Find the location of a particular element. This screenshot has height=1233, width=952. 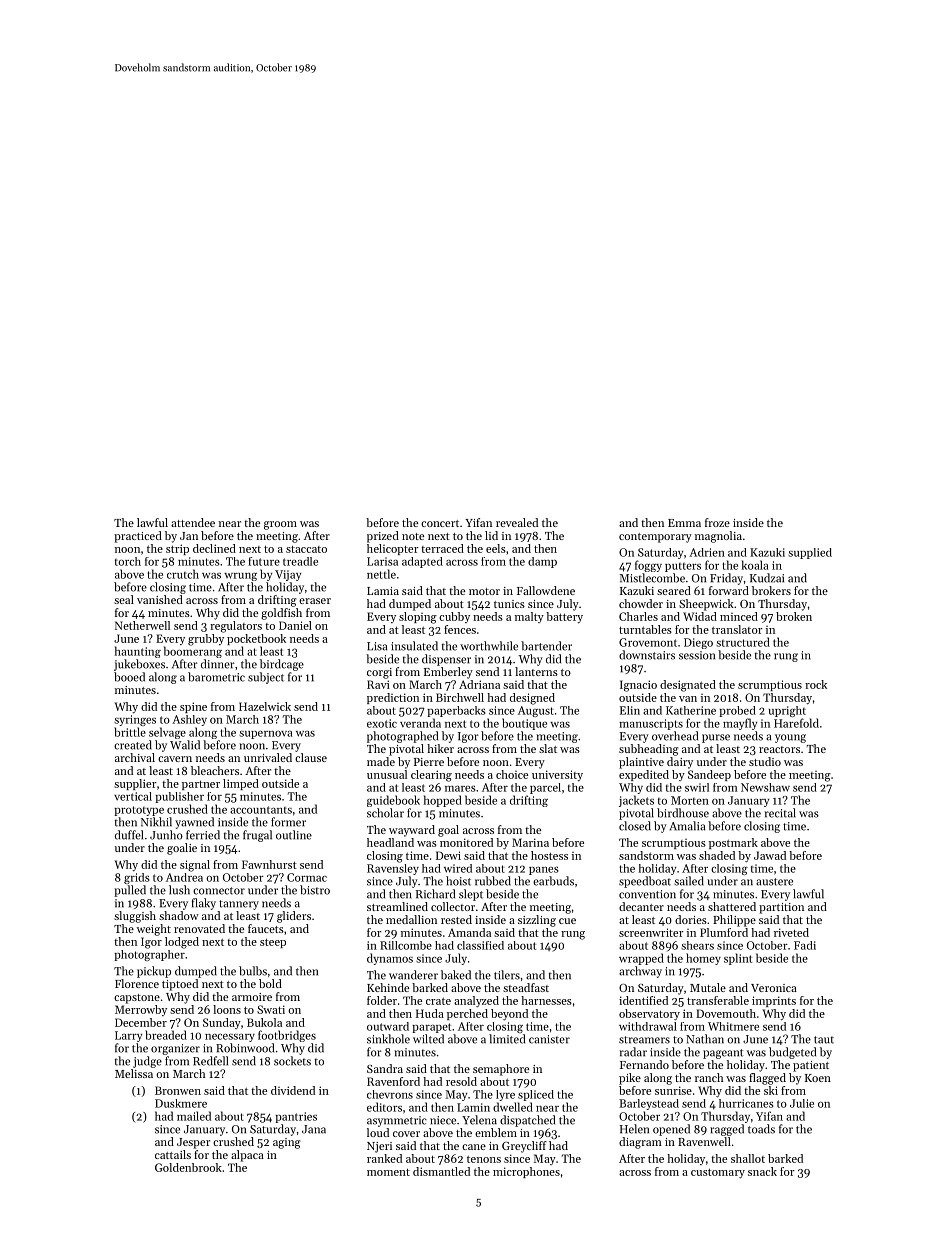

booed is located at coordinates (129, 677).
